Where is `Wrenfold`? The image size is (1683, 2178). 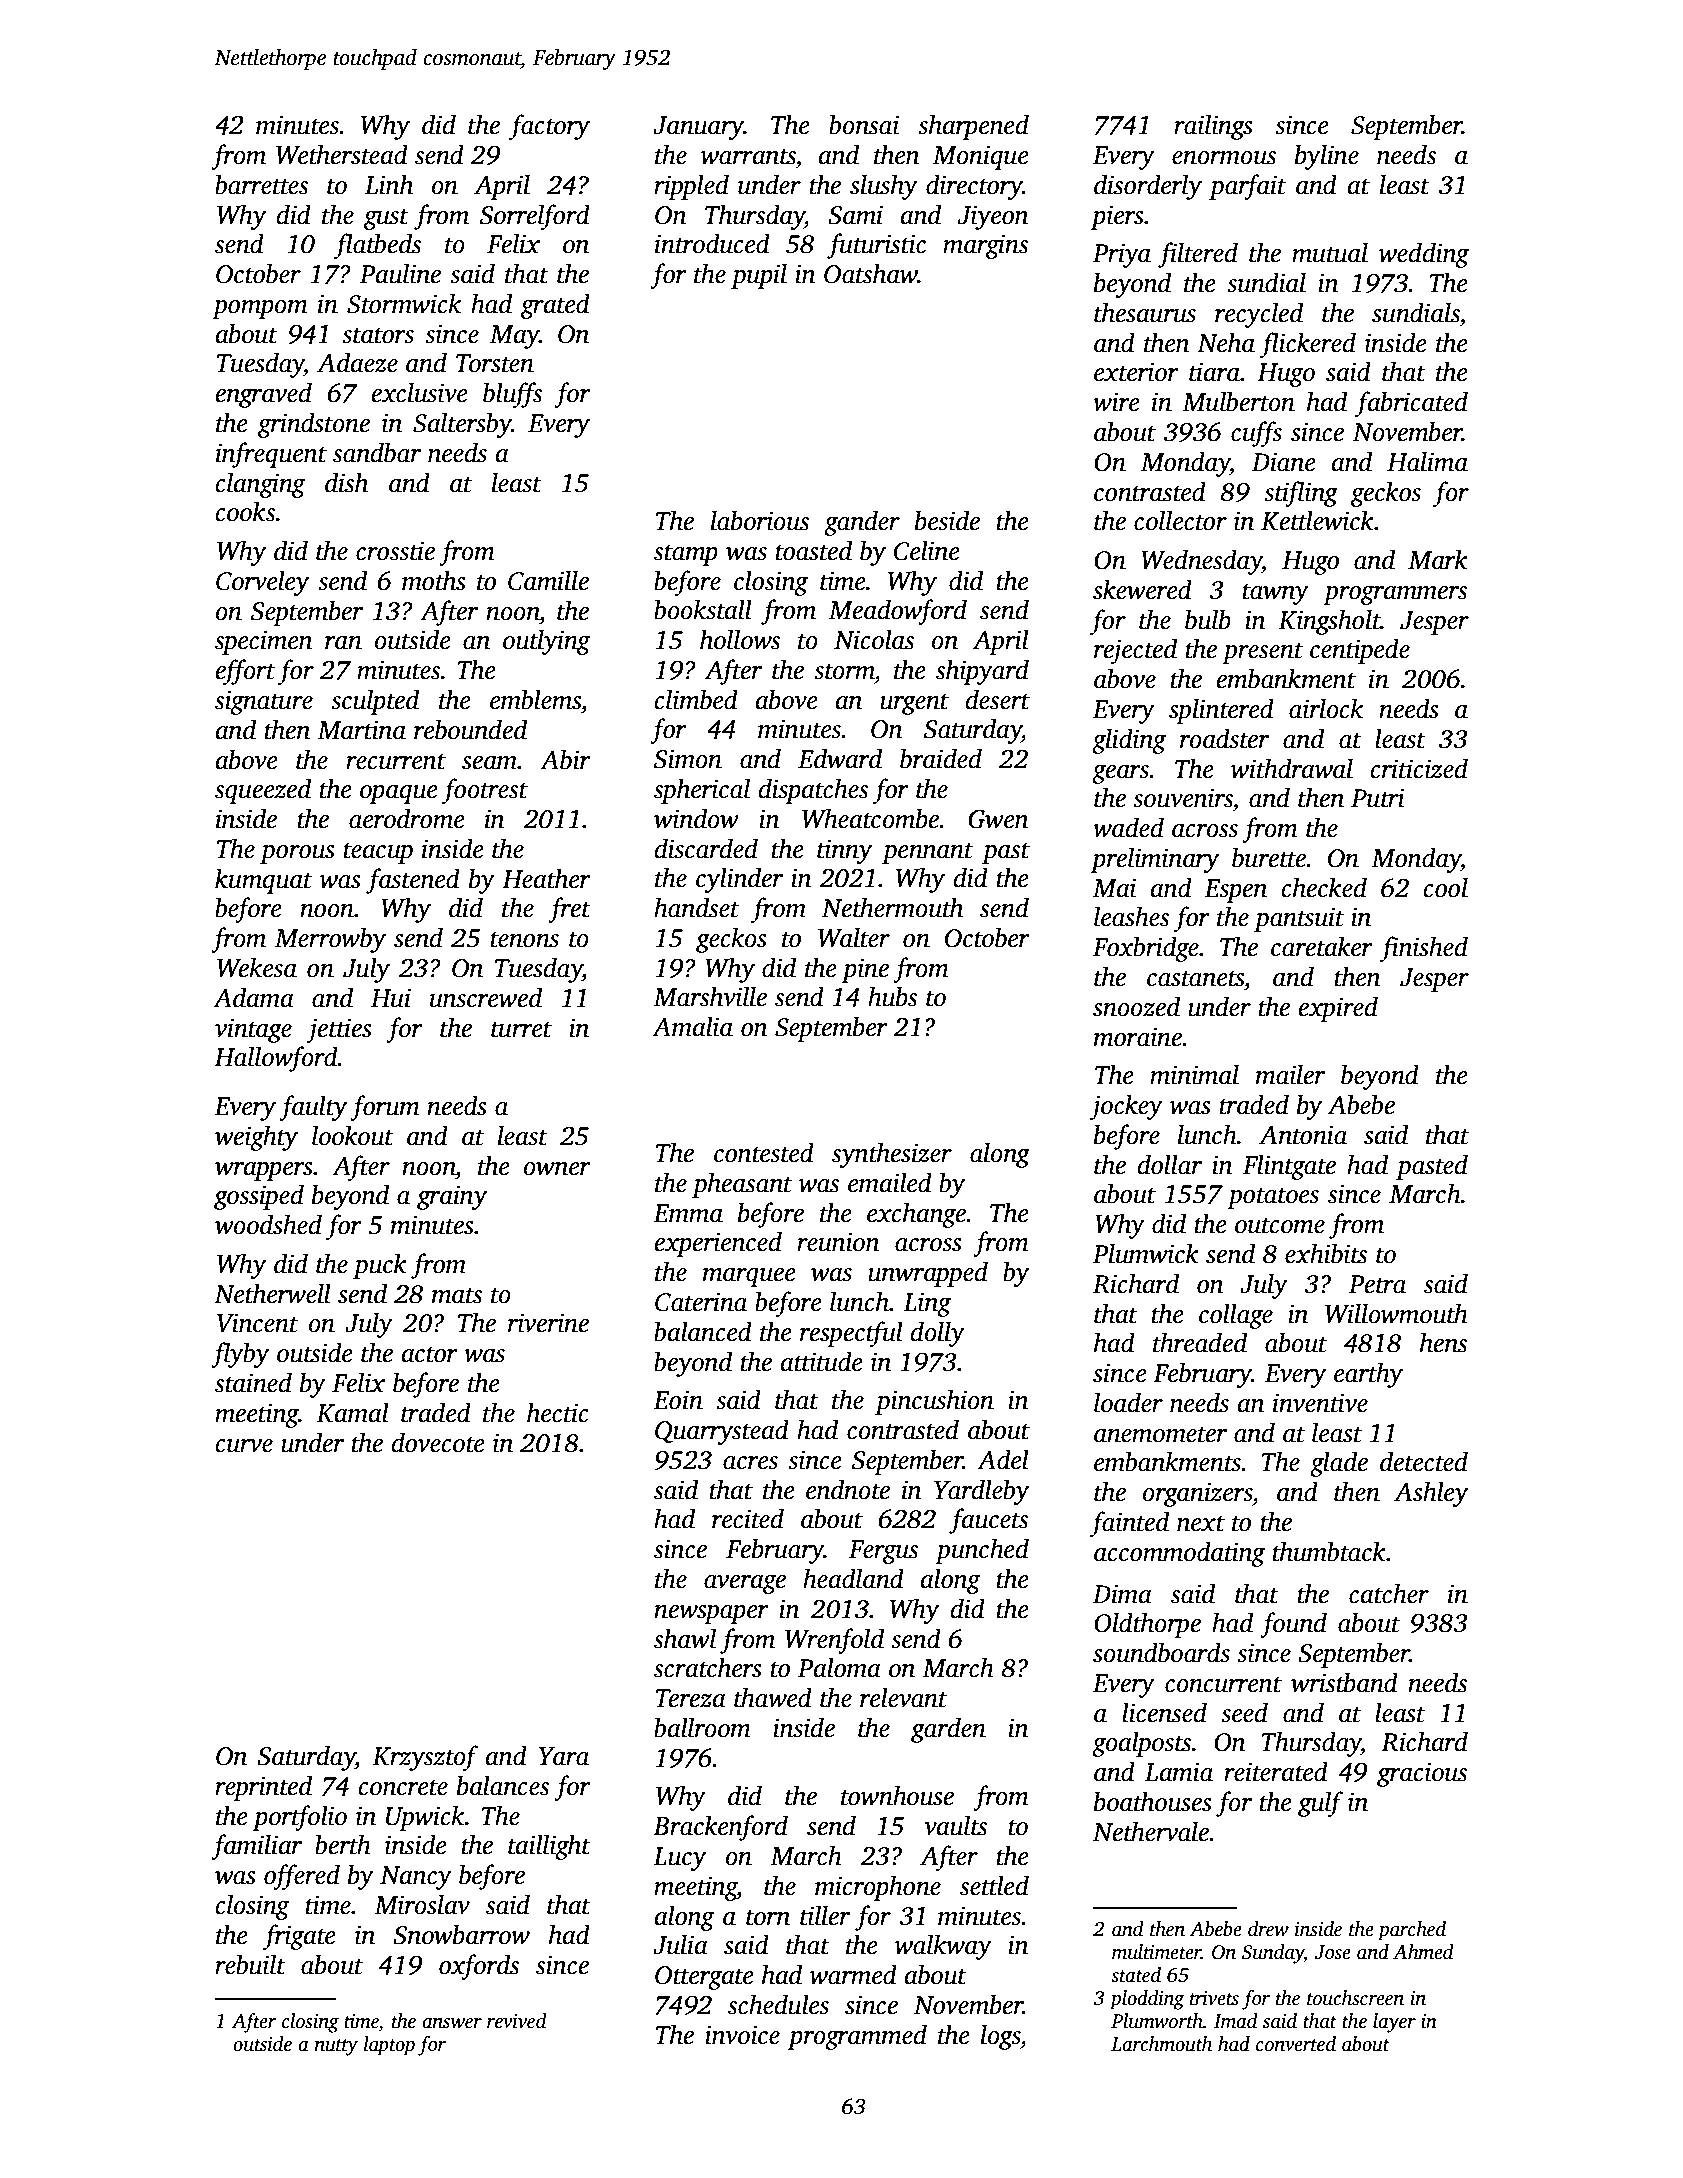
Wrenfold is located at coordinates (834, 1641).
